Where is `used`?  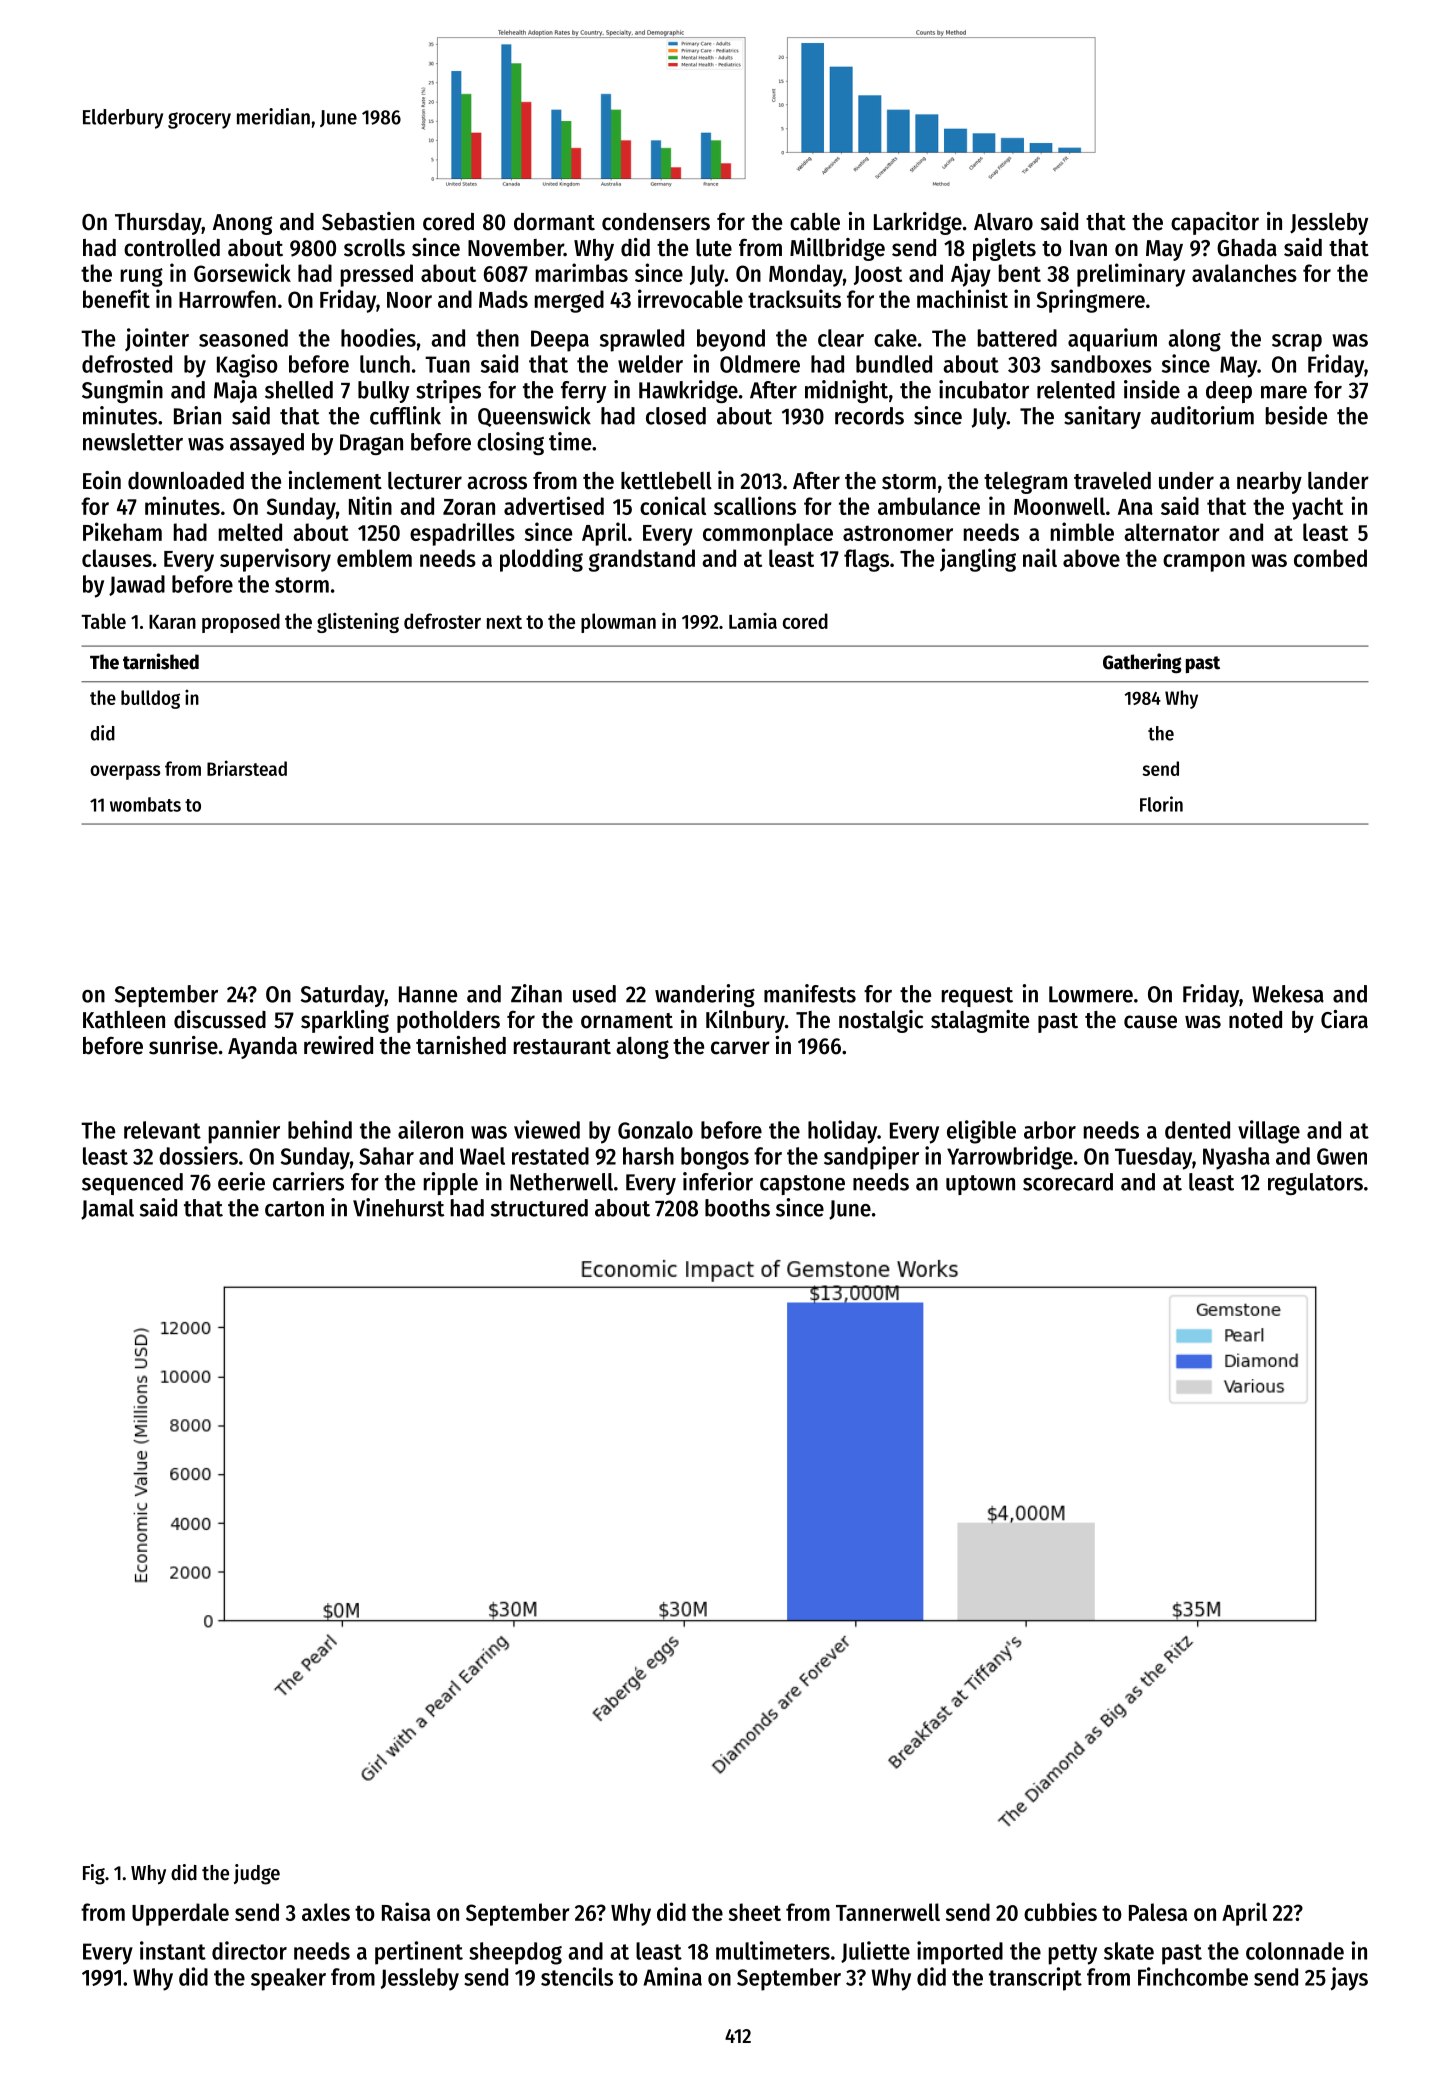 used is located at coordinates (594, 994).
